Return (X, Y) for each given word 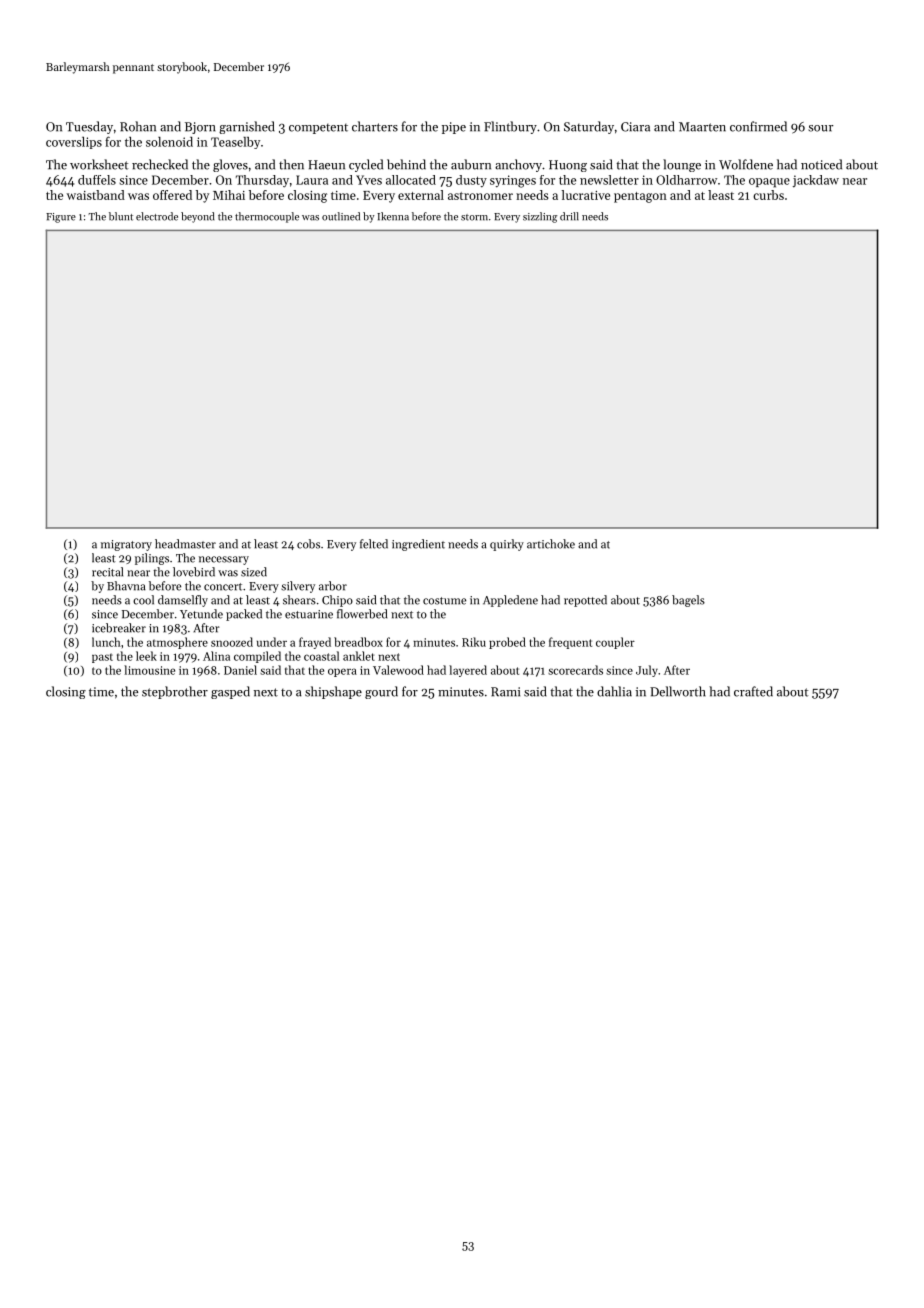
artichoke (551, 544)
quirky (507, 545)
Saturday (589, 127)
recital (107, 572)
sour (820, 128)
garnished (247, 127)
